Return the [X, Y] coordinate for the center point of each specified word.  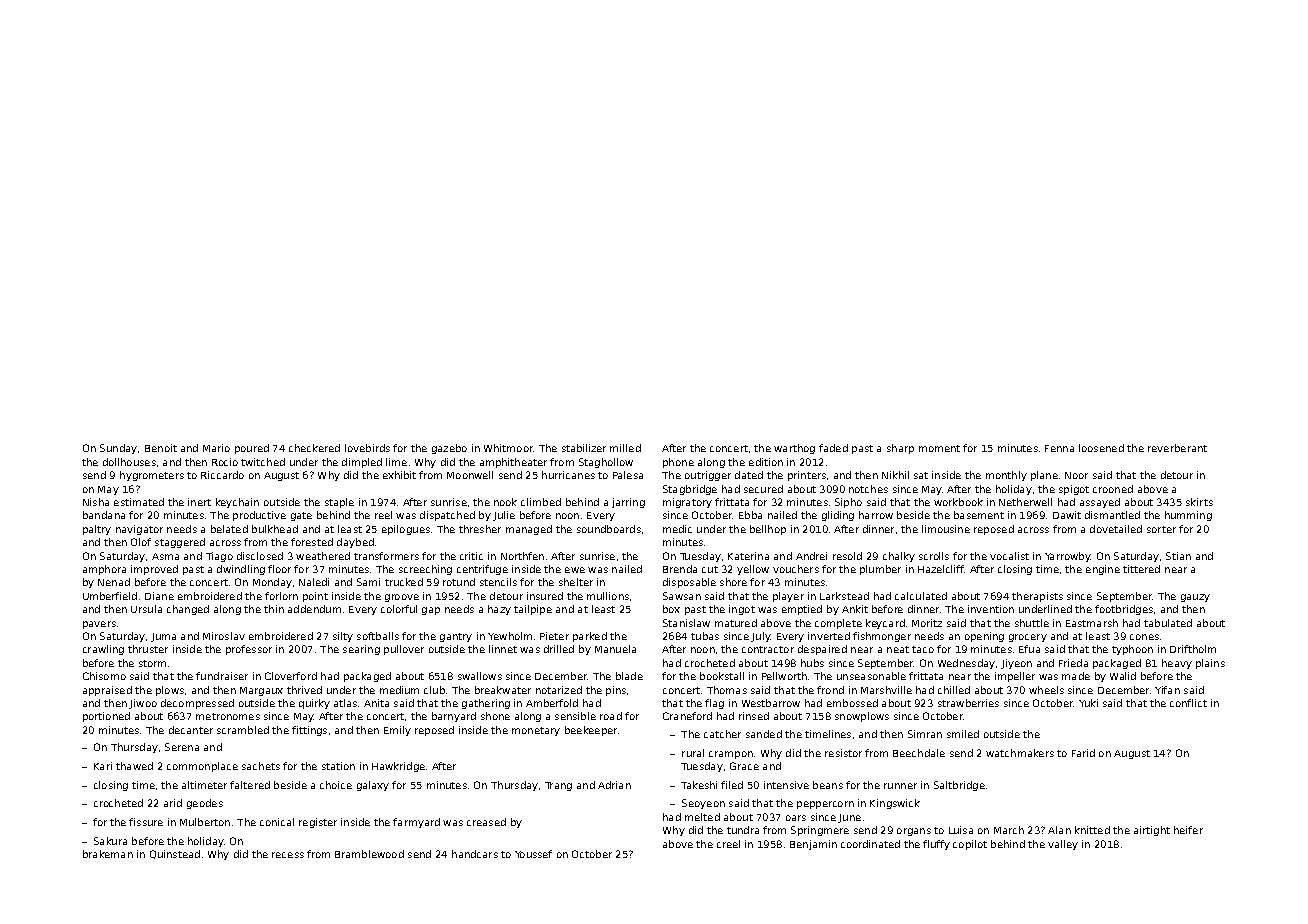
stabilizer [584, 448]
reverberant [1177, 448]
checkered [314, 448]
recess [288, 855]
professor [249, 650]
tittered [1141, 569]
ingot [742, 610]
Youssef [533, 854]
